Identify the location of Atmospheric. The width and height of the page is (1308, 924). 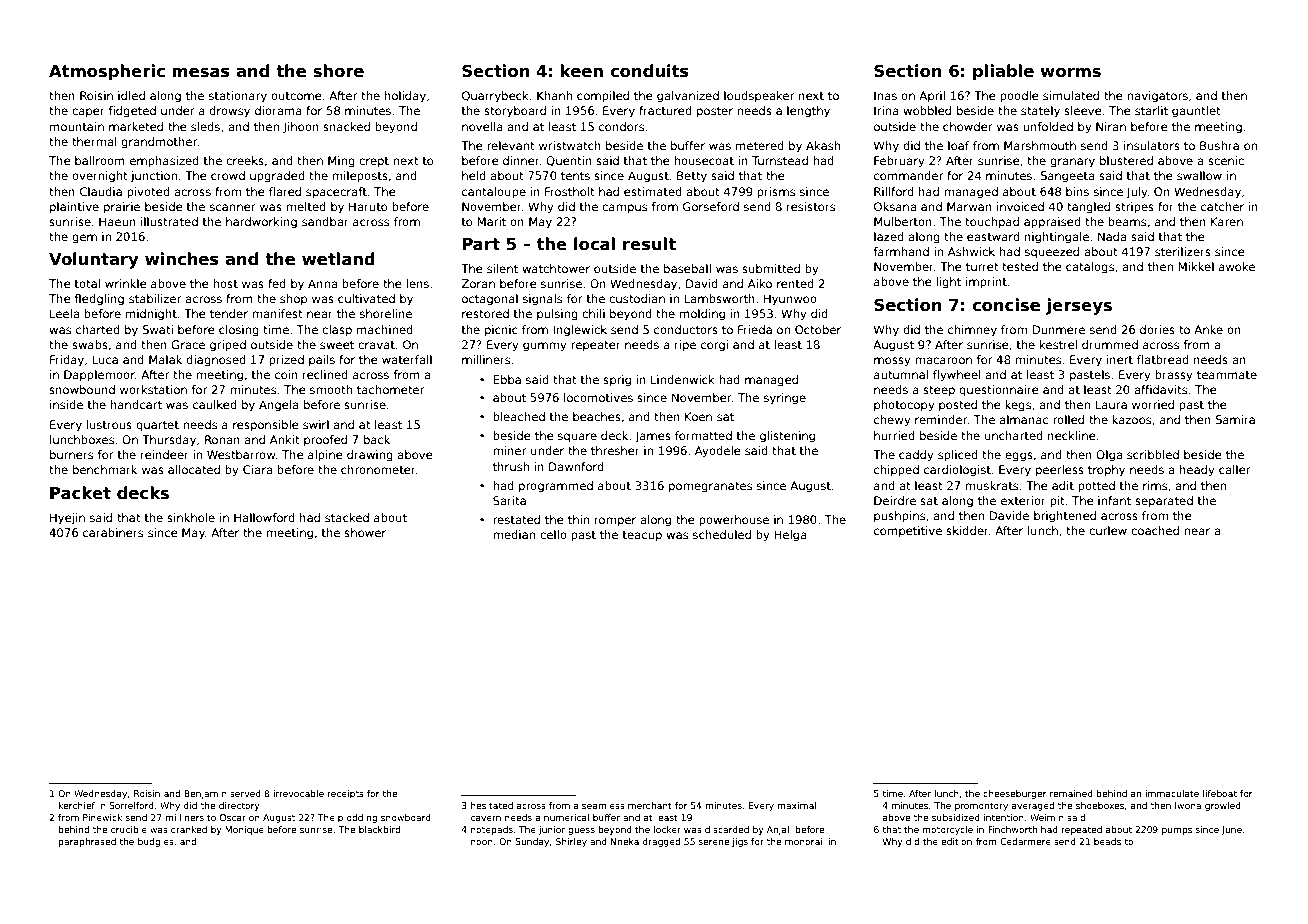
(107, 72).
